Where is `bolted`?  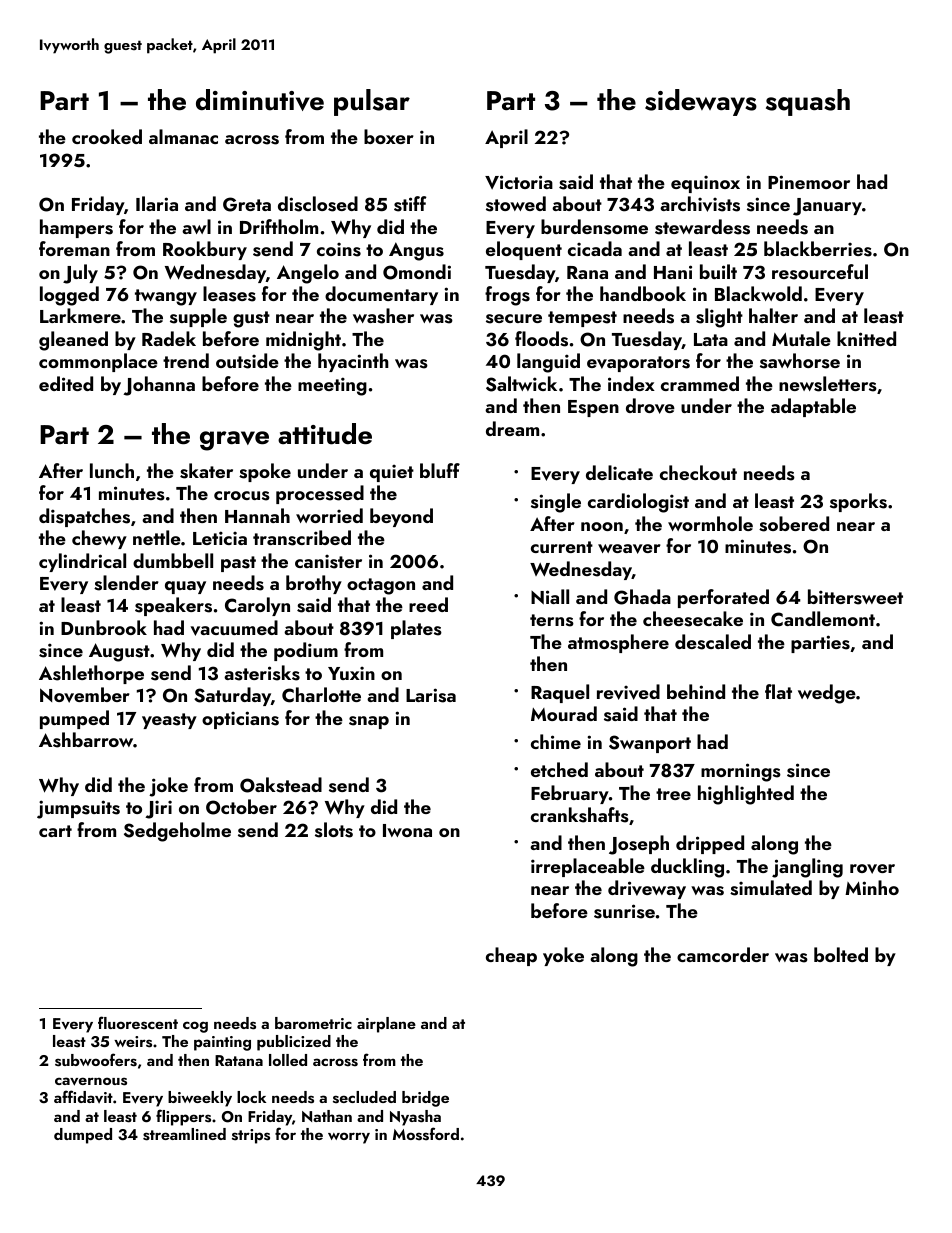
bolted is located at coordinates (841, 954).
